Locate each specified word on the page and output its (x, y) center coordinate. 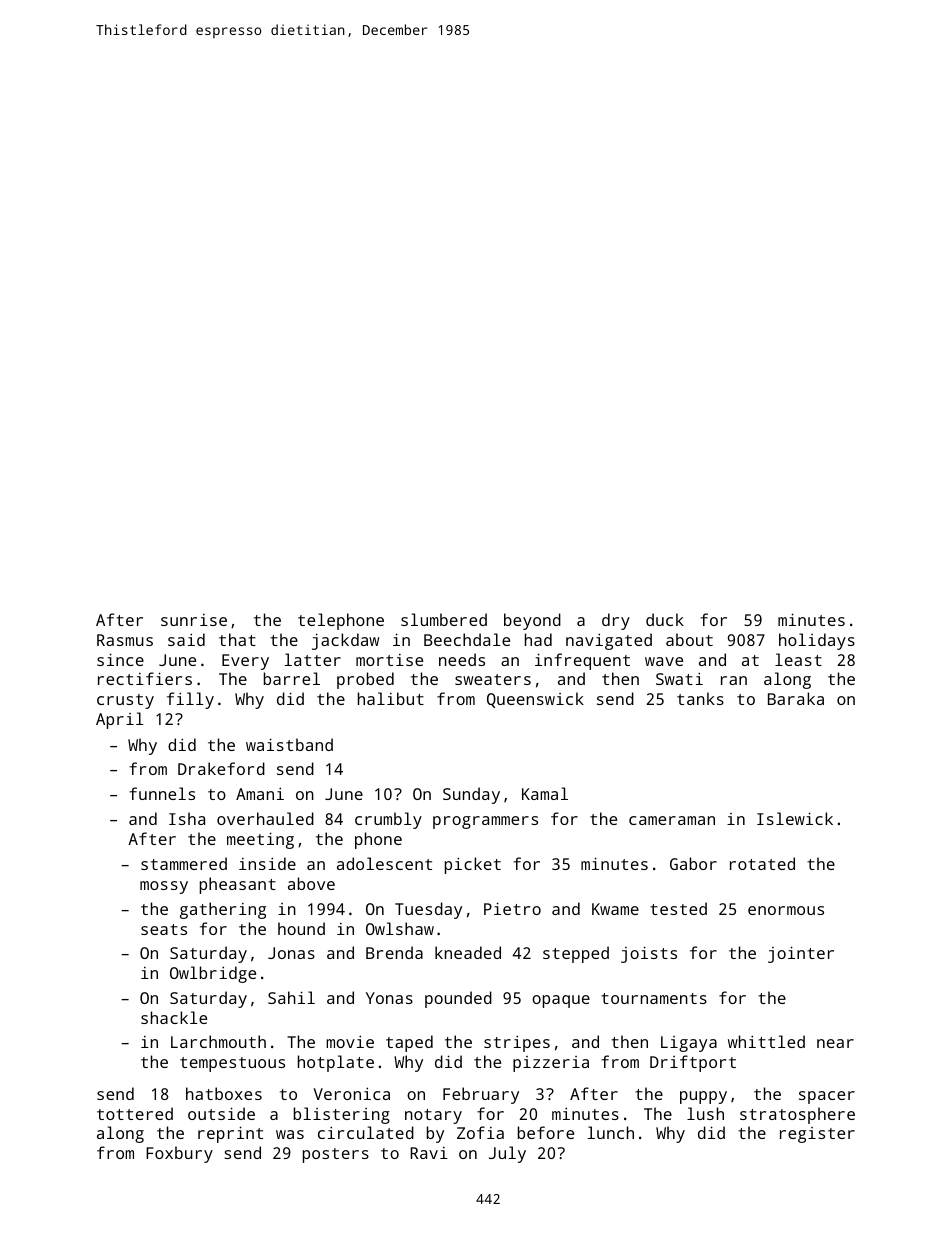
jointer (801, 954)
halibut (391, 698)
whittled (766, 1041)
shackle (174, 1017)
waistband (289, 744)
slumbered (444, 619)
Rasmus (125, 640)
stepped (576, 954)
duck (665, 619)
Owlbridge (213, 974)
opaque (561, 1001)
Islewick (795, 818)
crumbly (388, 820)
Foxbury (179, 1154)
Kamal (545, 793)
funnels (162, 793)
